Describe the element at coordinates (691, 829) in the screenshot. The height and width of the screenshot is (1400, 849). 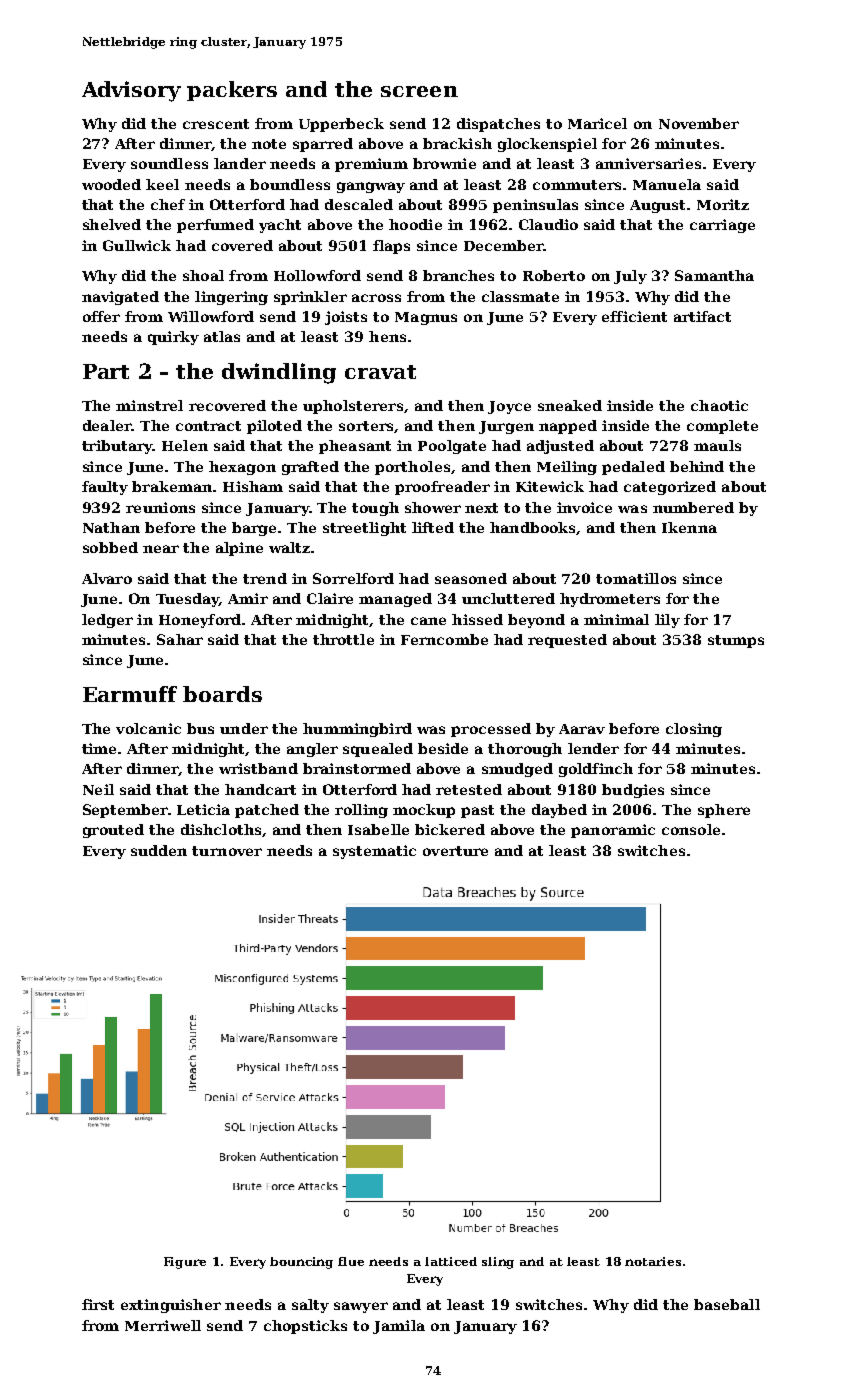
I see `console` at that location.
